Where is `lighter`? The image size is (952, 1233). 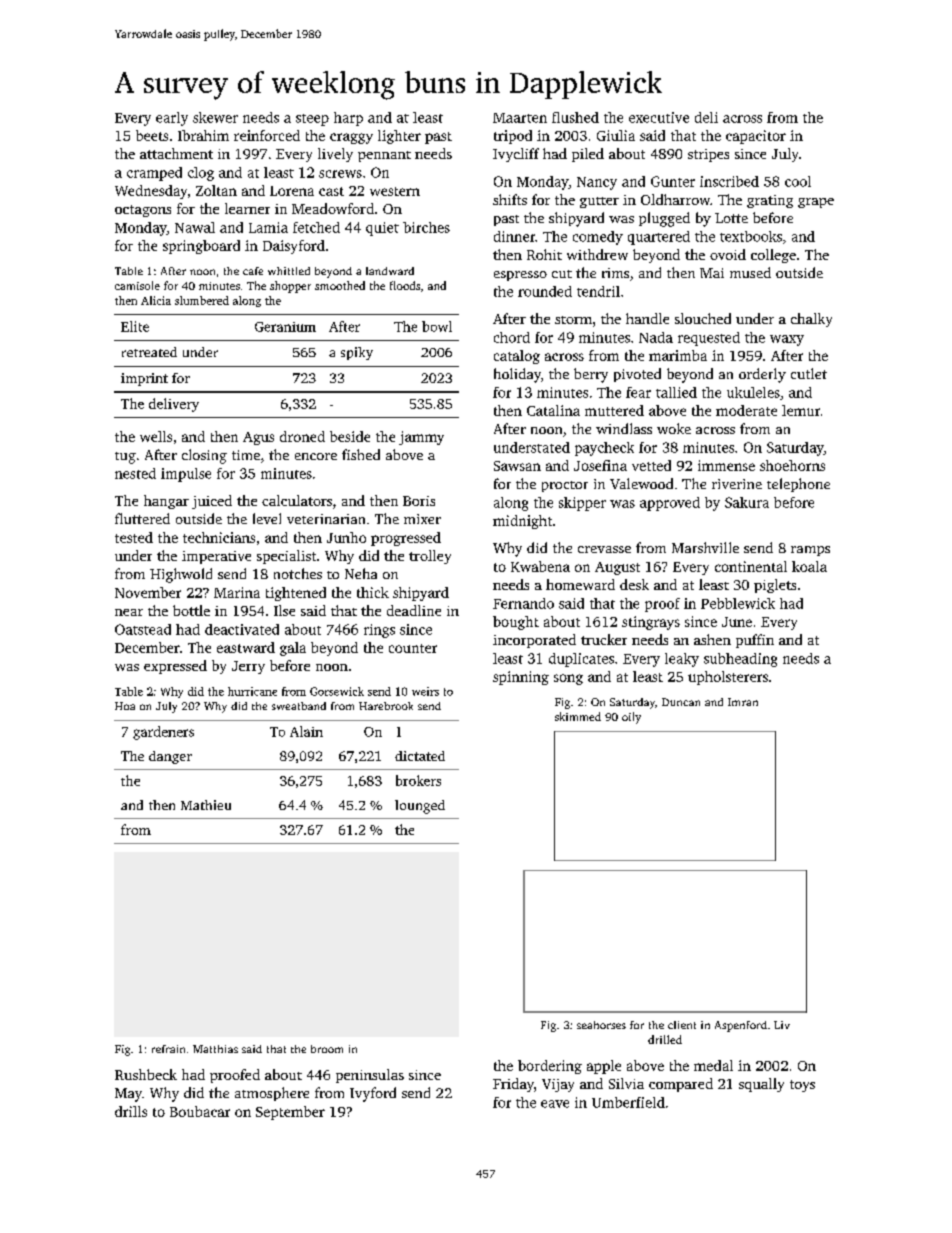 lighter is located at coordinates (399, 137).
